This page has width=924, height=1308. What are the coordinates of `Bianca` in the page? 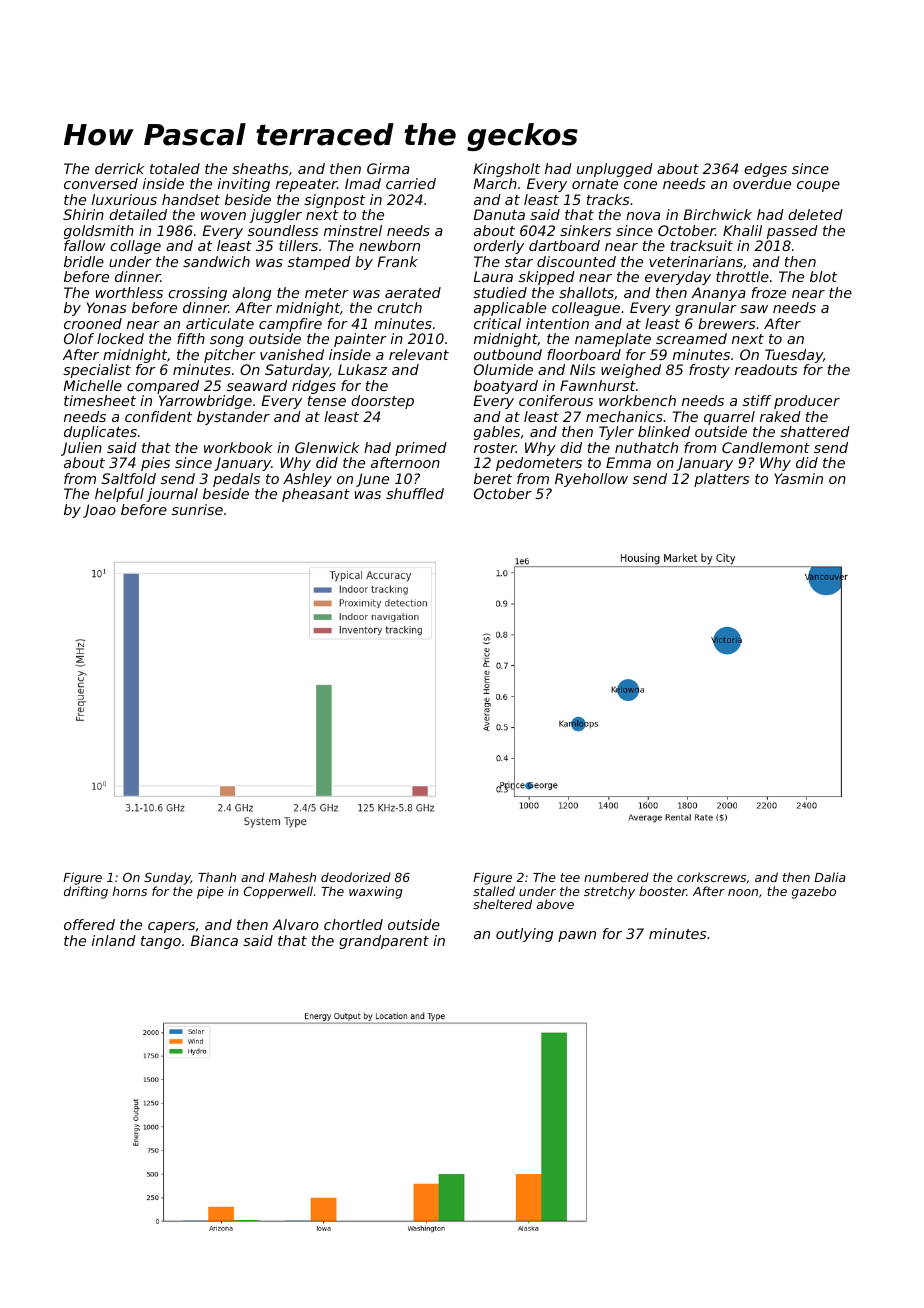 It's located at (214, 940).
